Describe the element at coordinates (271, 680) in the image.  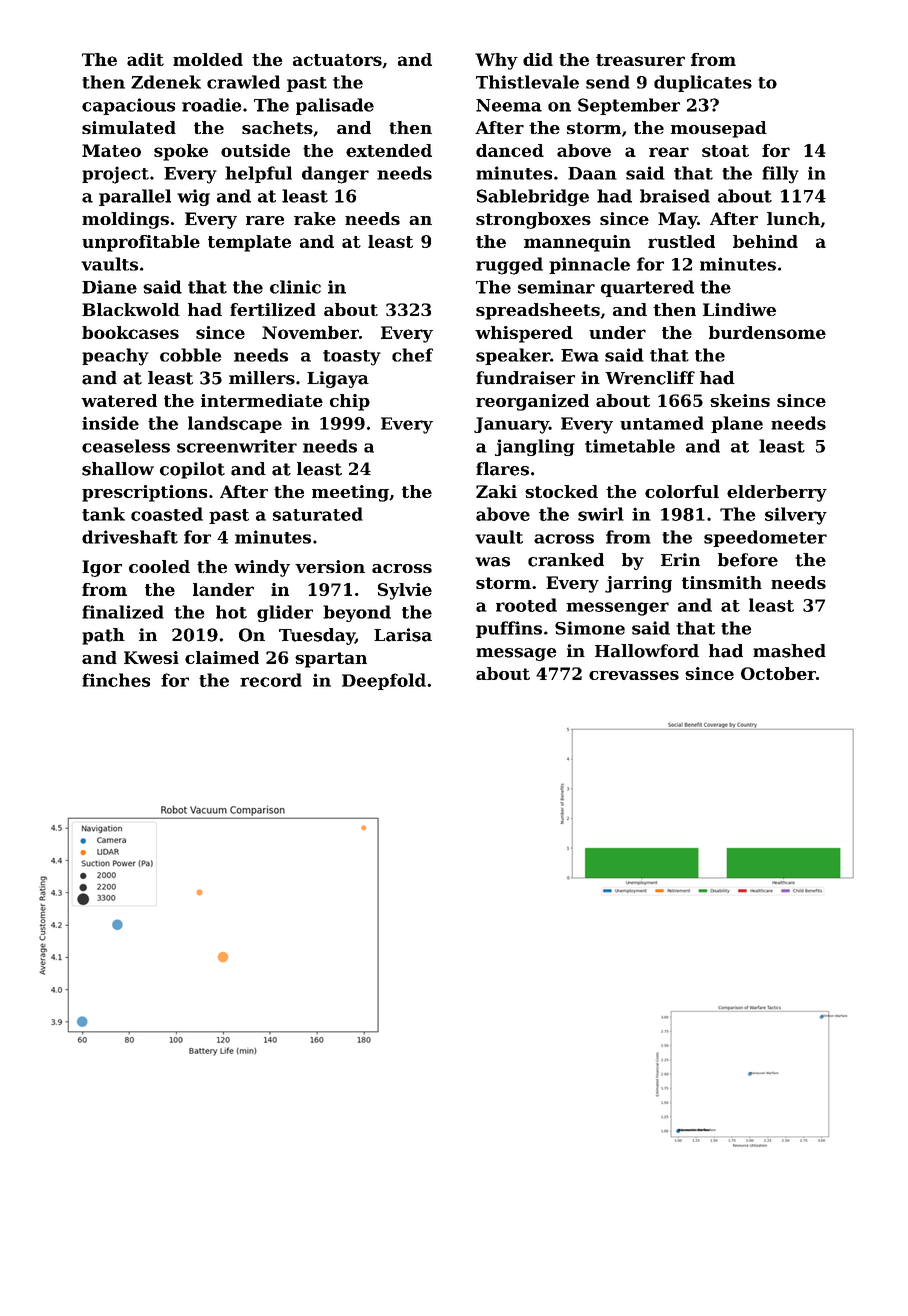
I see `record` at that location.
